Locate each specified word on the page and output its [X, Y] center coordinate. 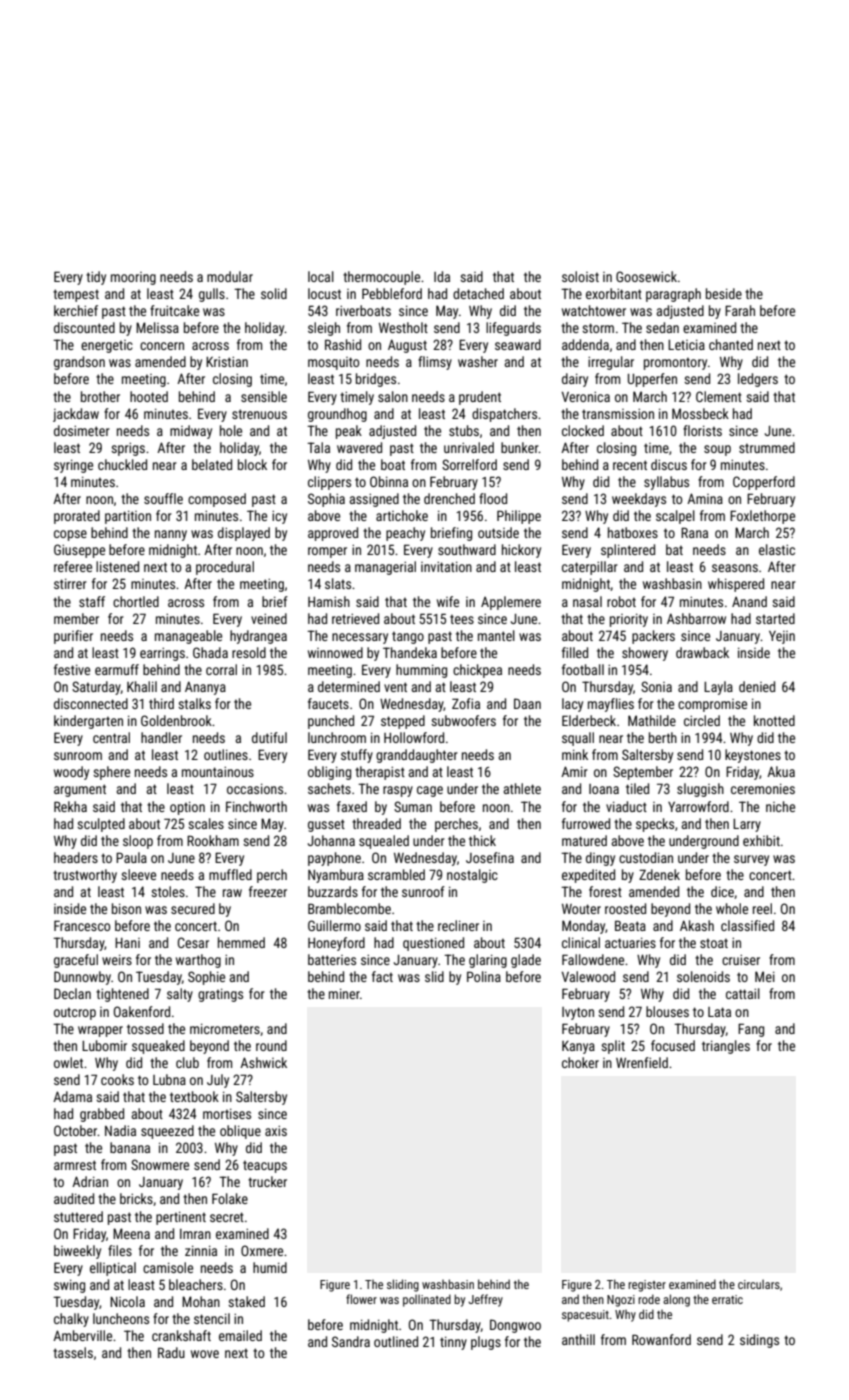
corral [221, 669]
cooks [117, 1079]
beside [724, 293]
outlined [396, 1341]
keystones [753, 756]
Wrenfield [642, 1062]
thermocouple [381, 278]
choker [580, 1062]
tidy [96, 278]
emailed [240, 1335]
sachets [329, 788]
